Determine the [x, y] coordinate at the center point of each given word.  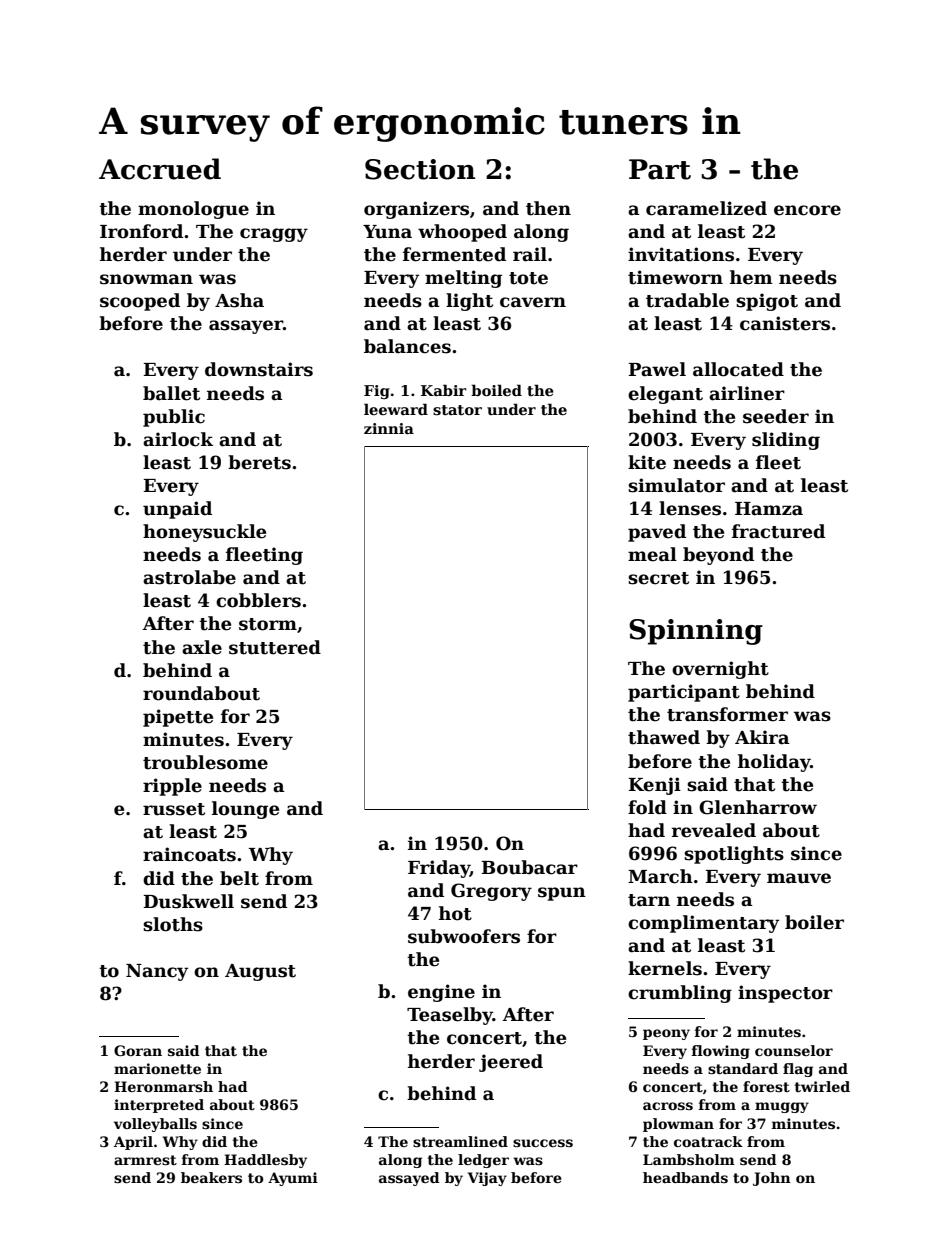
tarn [649, 900]
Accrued [160, 169]
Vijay [487, 1179]
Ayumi [293, 1179]
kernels [665, 968]
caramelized [706, 208]
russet [174, 809]
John [772, 1179]
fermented [454, 254]
